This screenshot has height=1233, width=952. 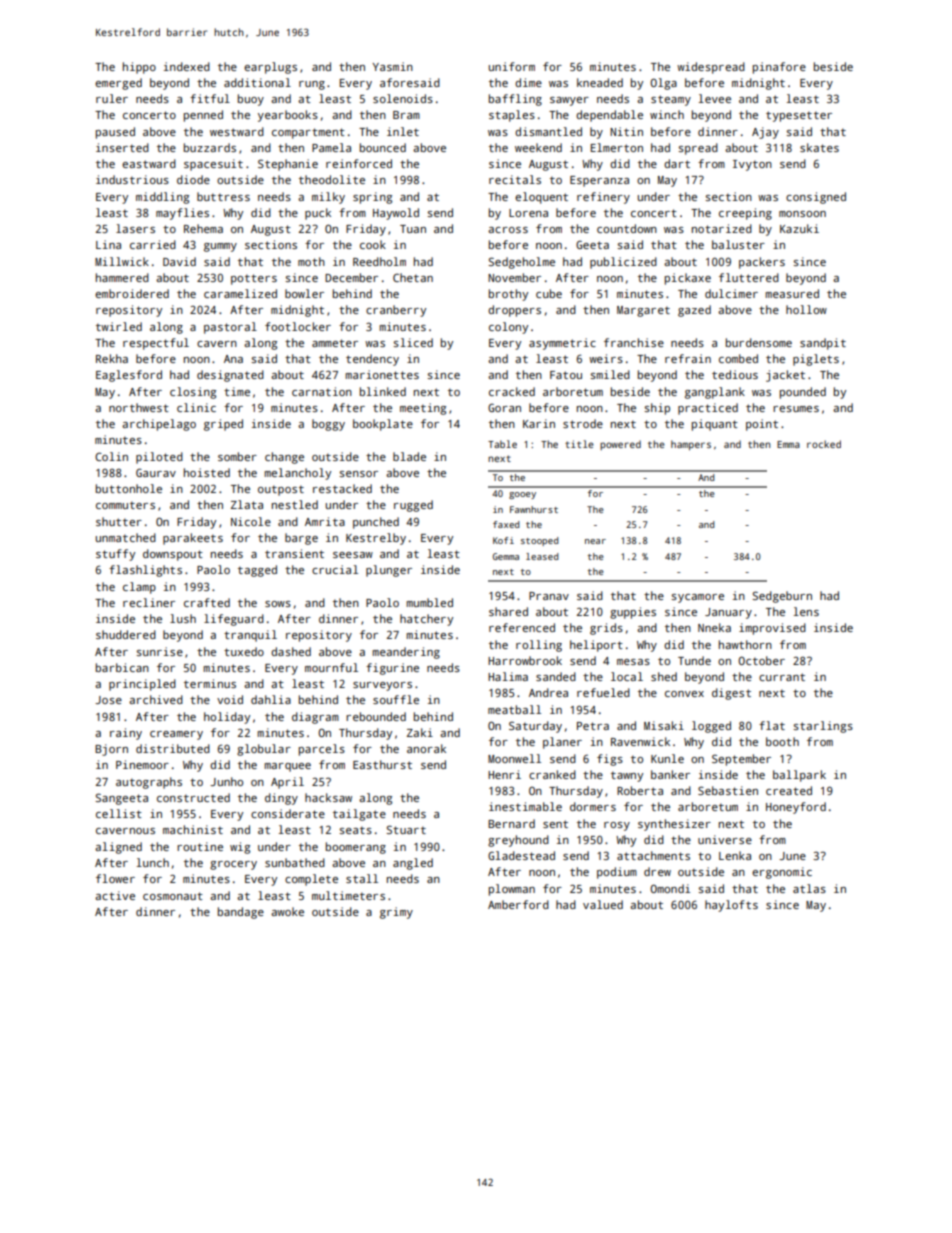 What do you see at coordinates (108, 244) in the screenshot?
I see `Lina` at bounding box center [108, 244].
